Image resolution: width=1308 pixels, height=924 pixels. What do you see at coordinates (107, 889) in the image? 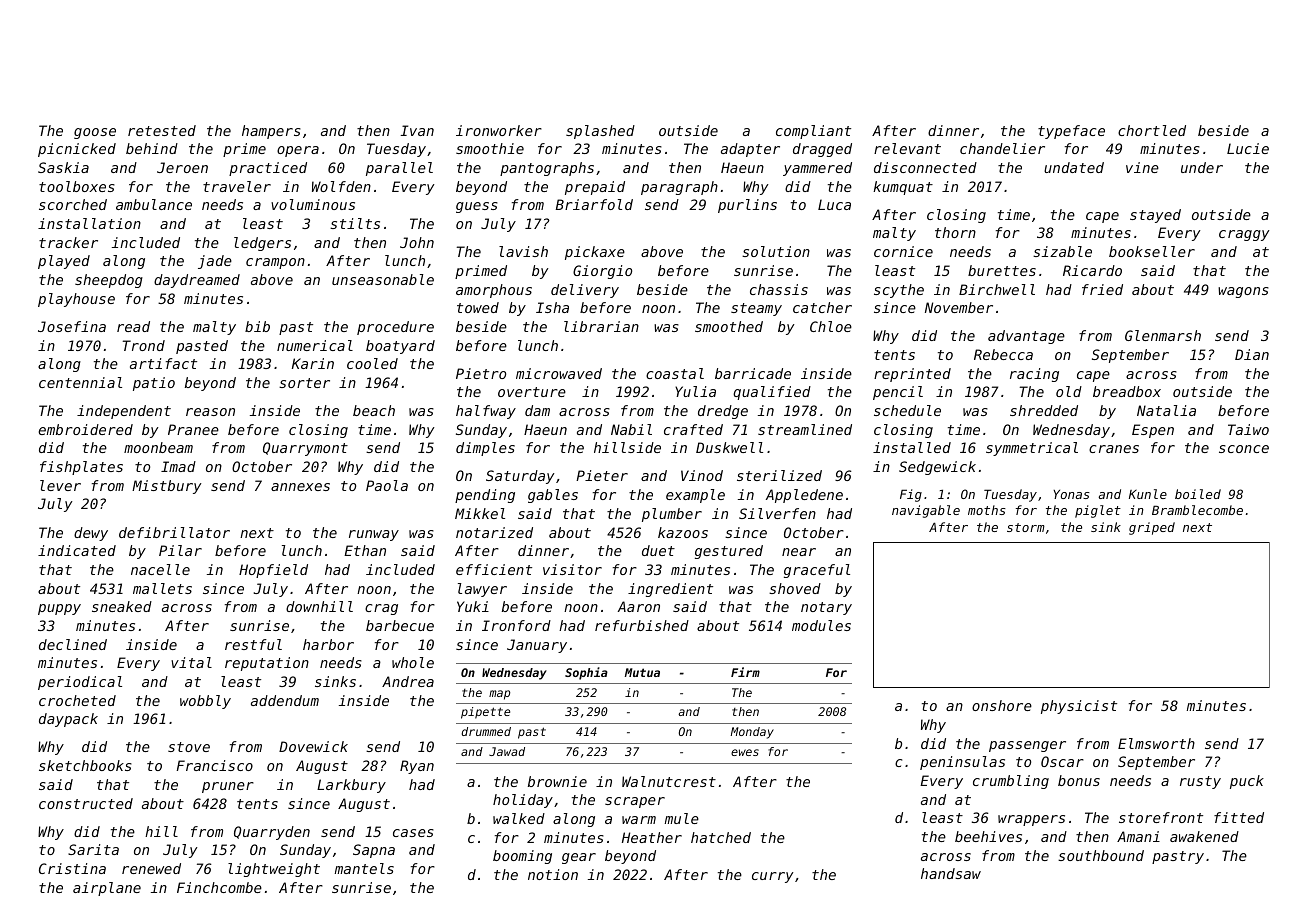
I see `airplane` at bounding box center [107, 889].
